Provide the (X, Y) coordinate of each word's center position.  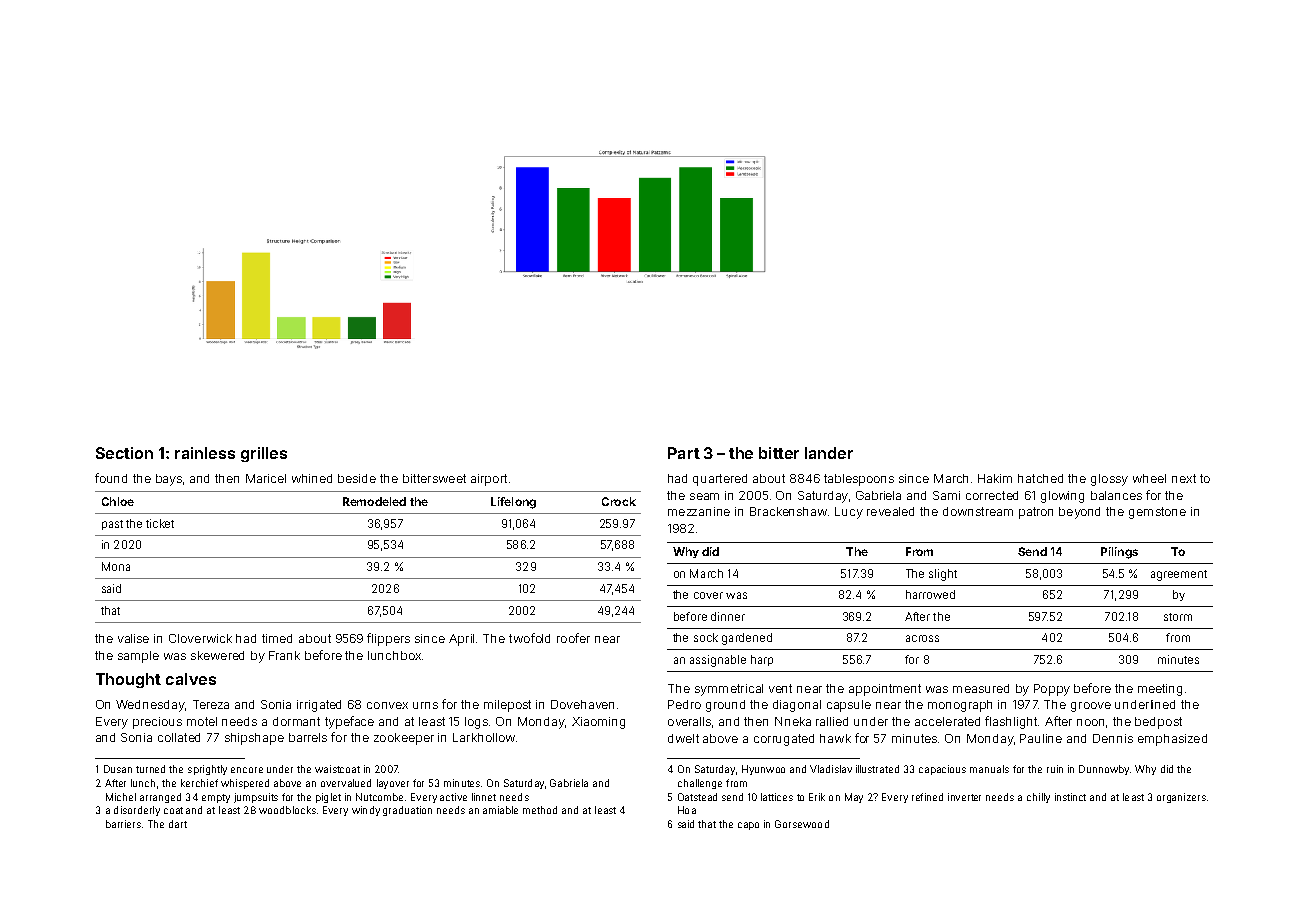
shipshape (254, 739)
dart (178, 824)
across (922, 638)
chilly (1038, 798)
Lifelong (513, 503)
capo (748, 826)
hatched (1040, 478)
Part (684, 453)
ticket (160, 523)
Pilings (1119, 553)
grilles (264, 454)
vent (780, 688)
